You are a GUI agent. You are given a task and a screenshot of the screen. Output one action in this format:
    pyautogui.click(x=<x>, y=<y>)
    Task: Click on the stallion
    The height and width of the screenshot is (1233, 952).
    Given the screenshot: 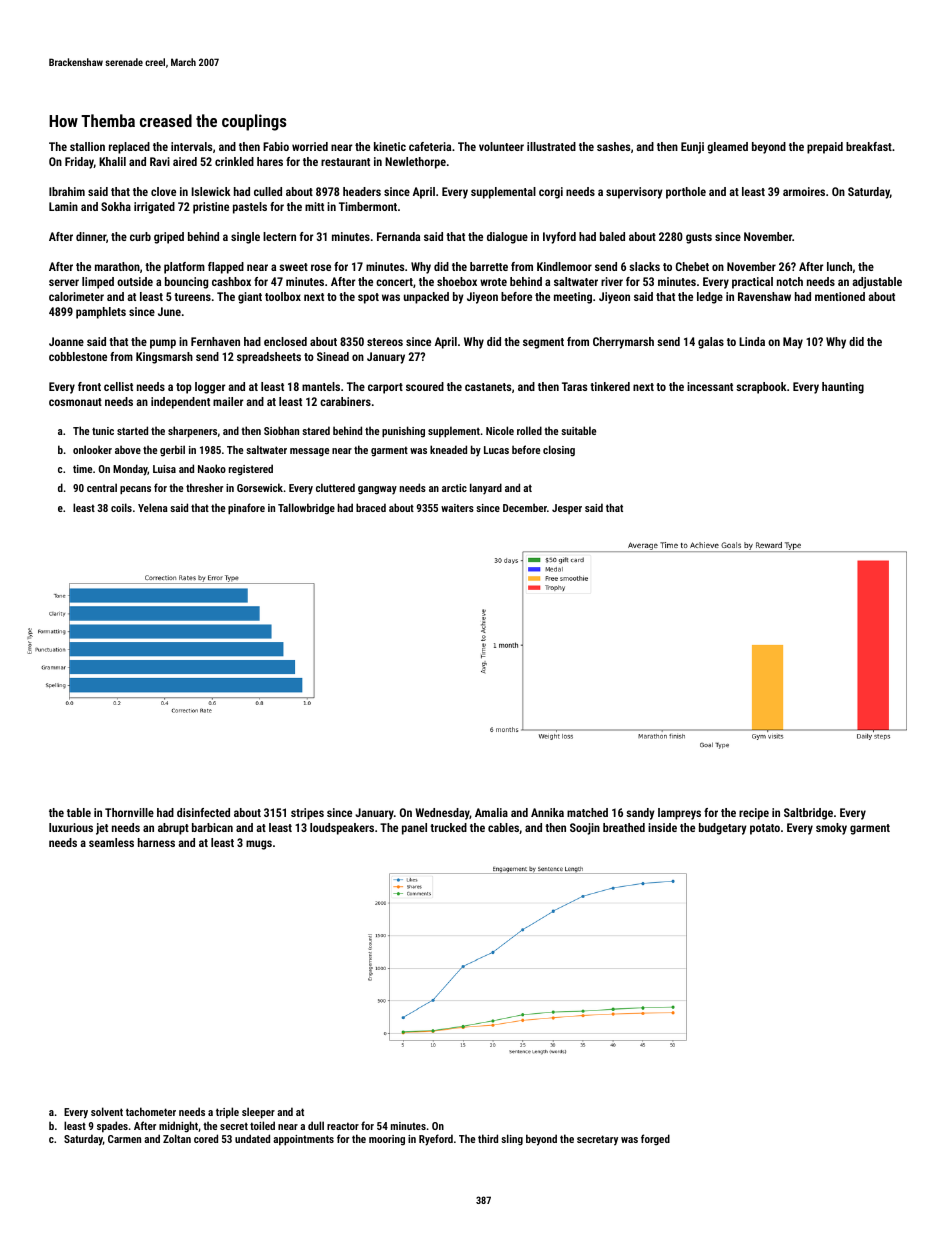 What is the action you would take?
    pyautogui.click(x=87, y=146)
